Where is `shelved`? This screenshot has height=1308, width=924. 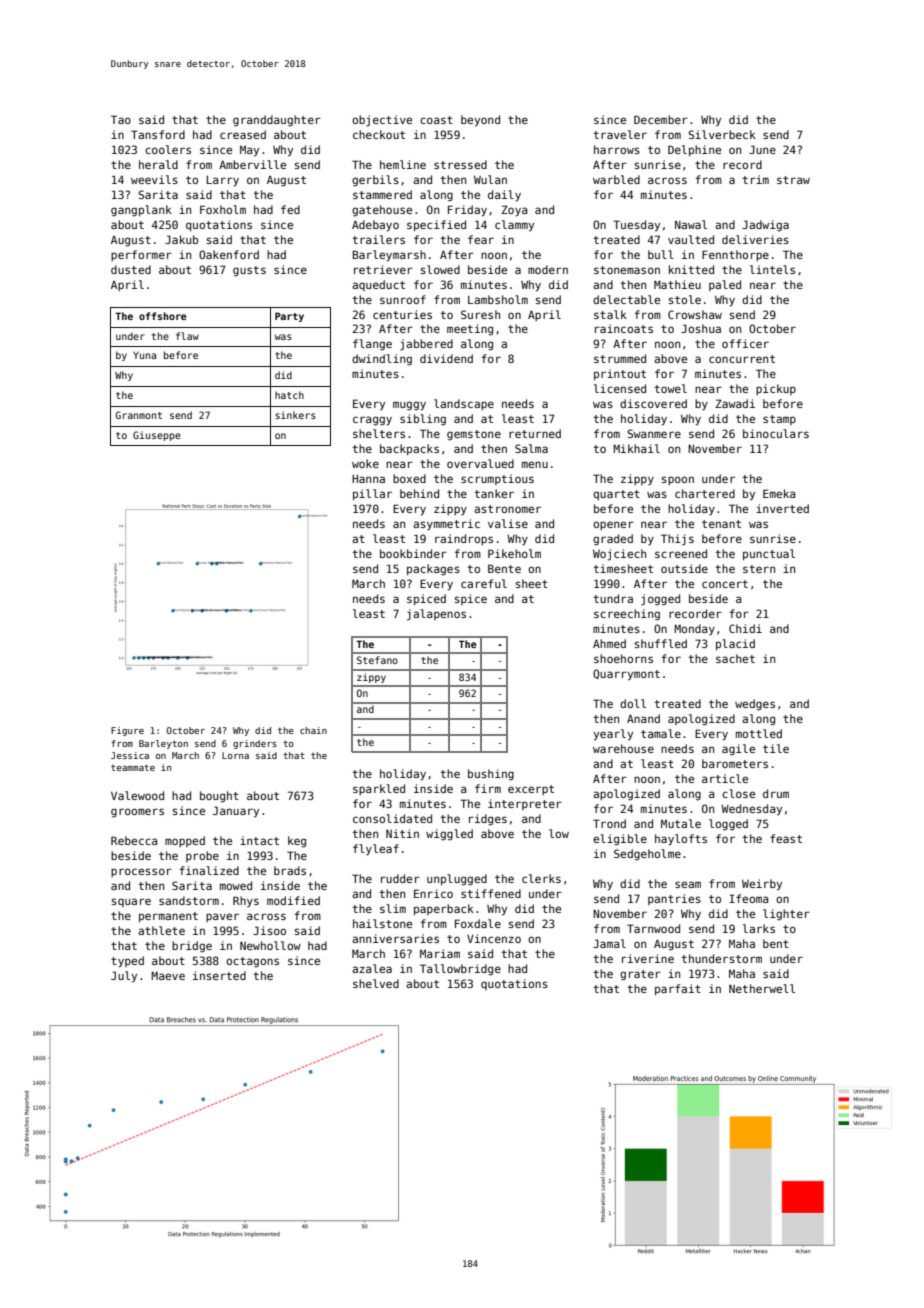
shelved is located at coordinates (376, 983).
